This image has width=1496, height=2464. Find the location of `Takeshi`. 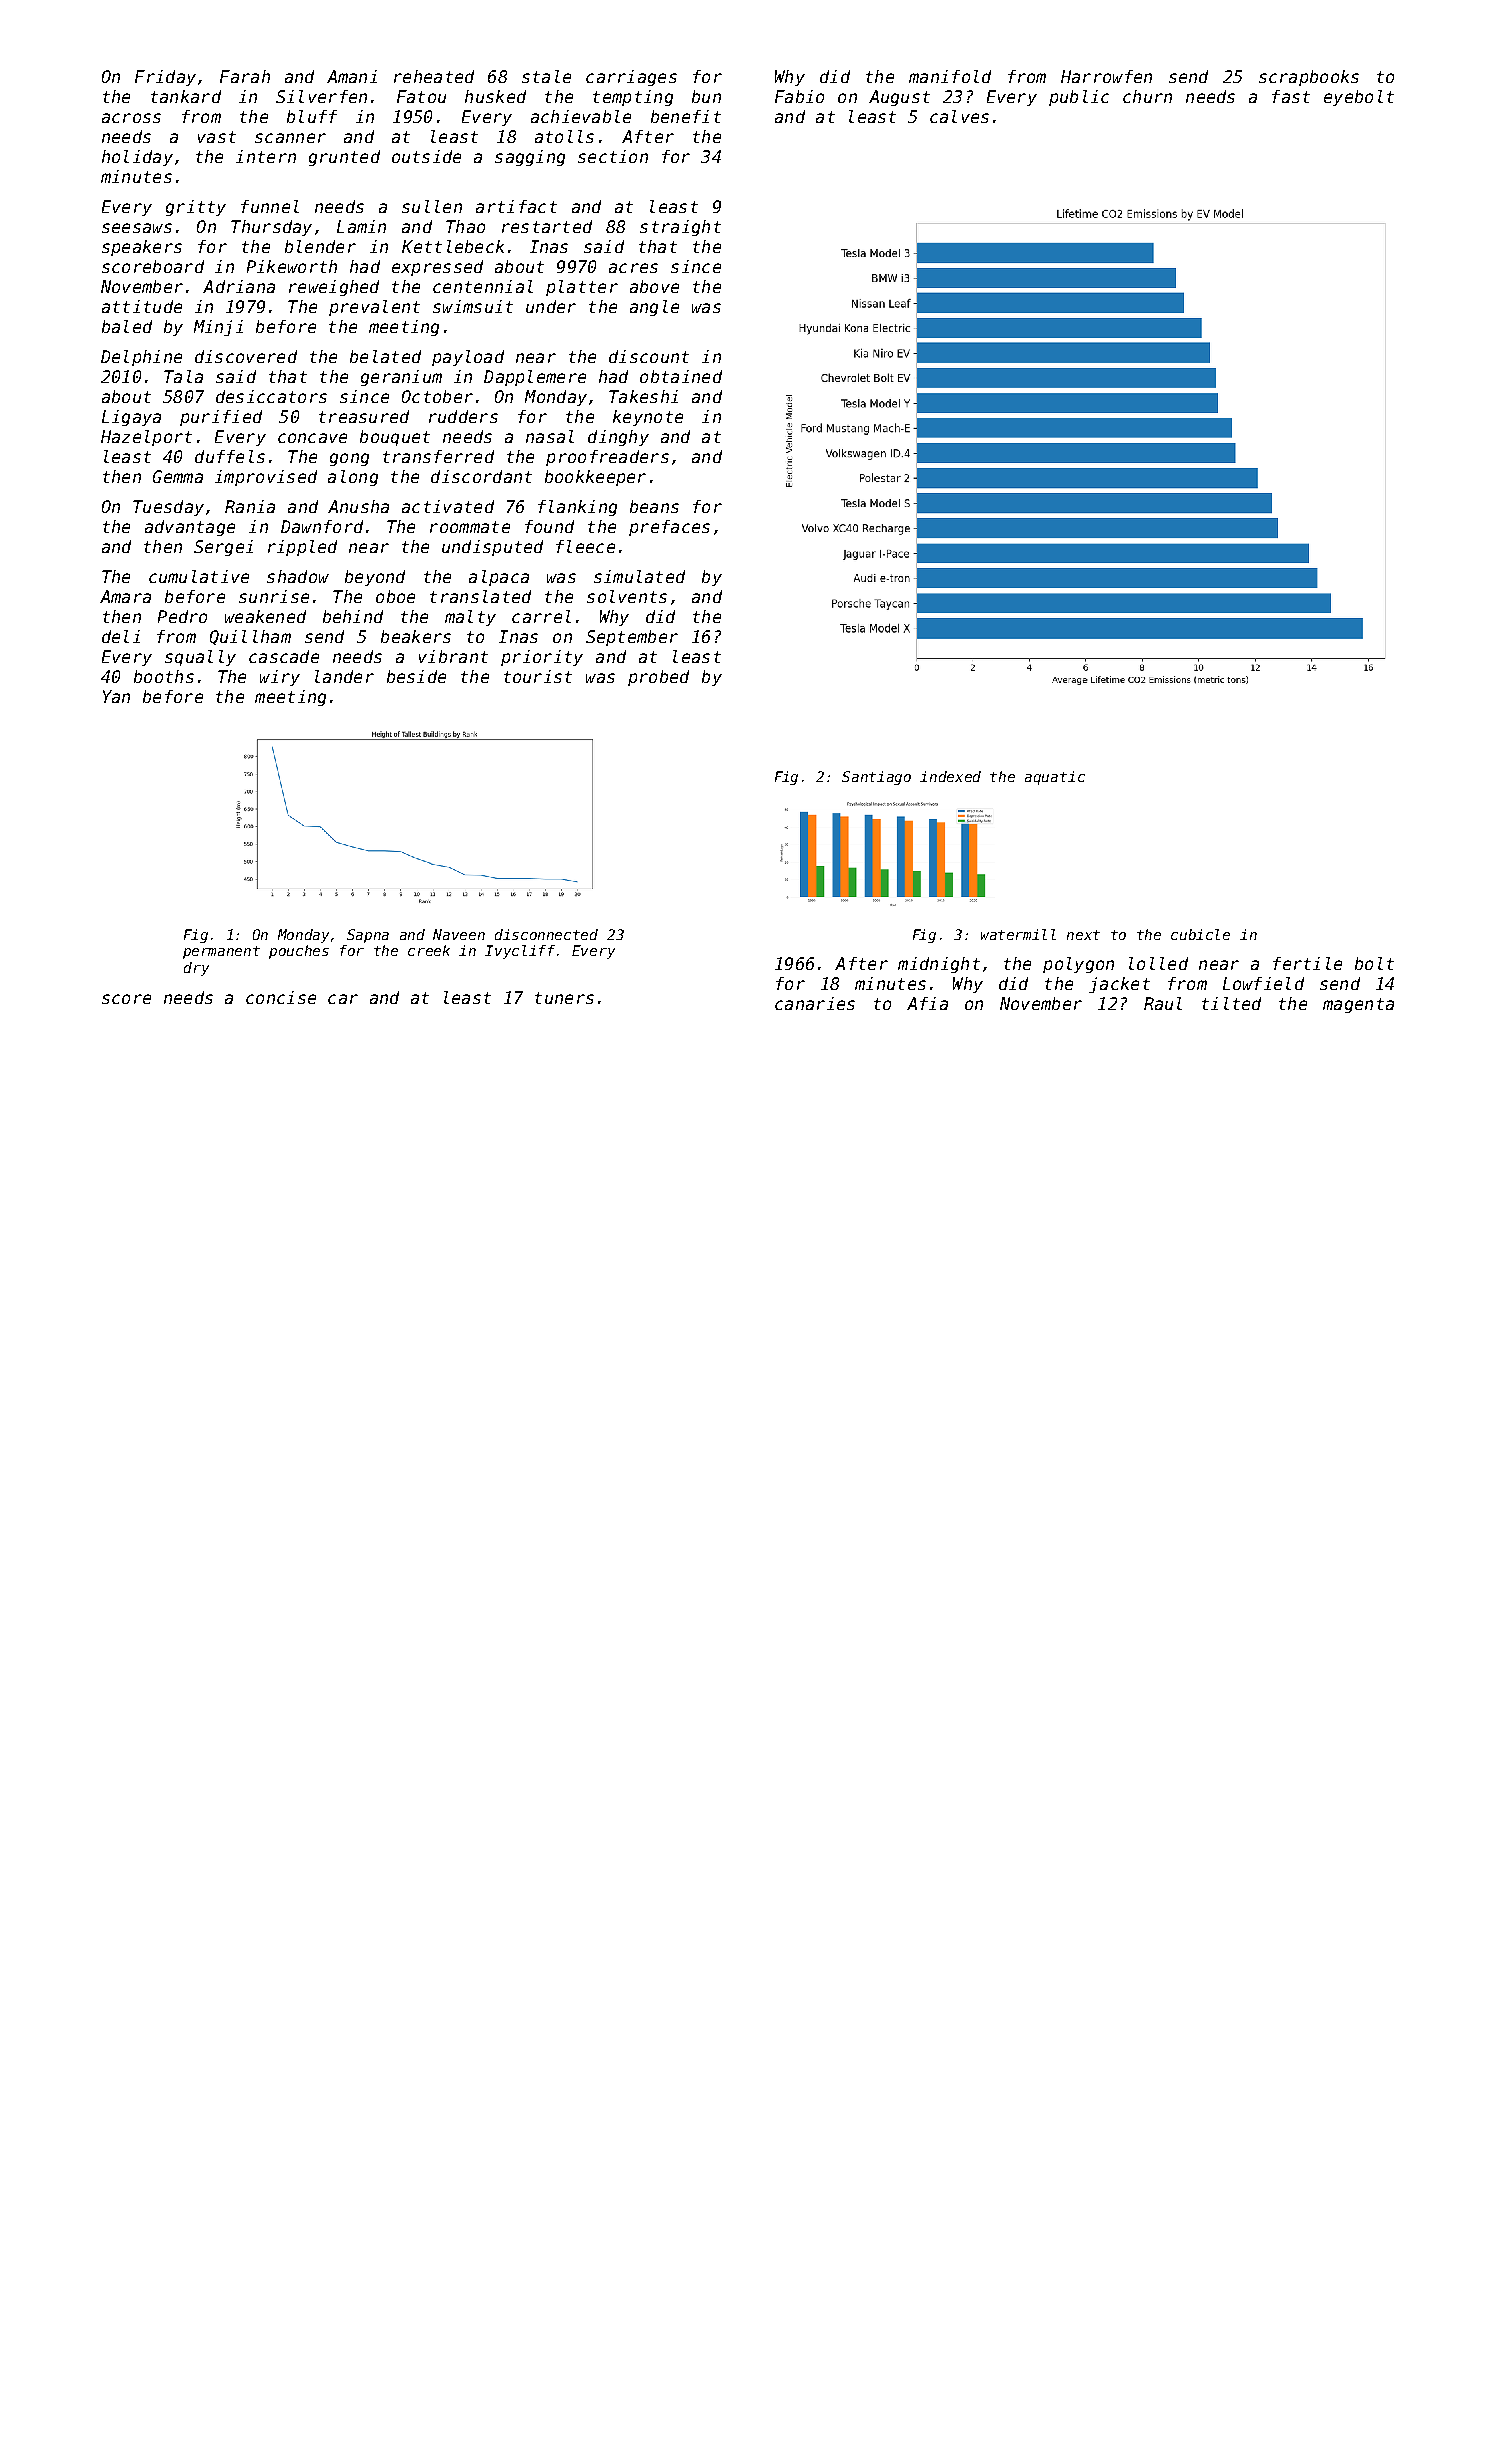

Takeshi is located at coordinates (643, 396).
